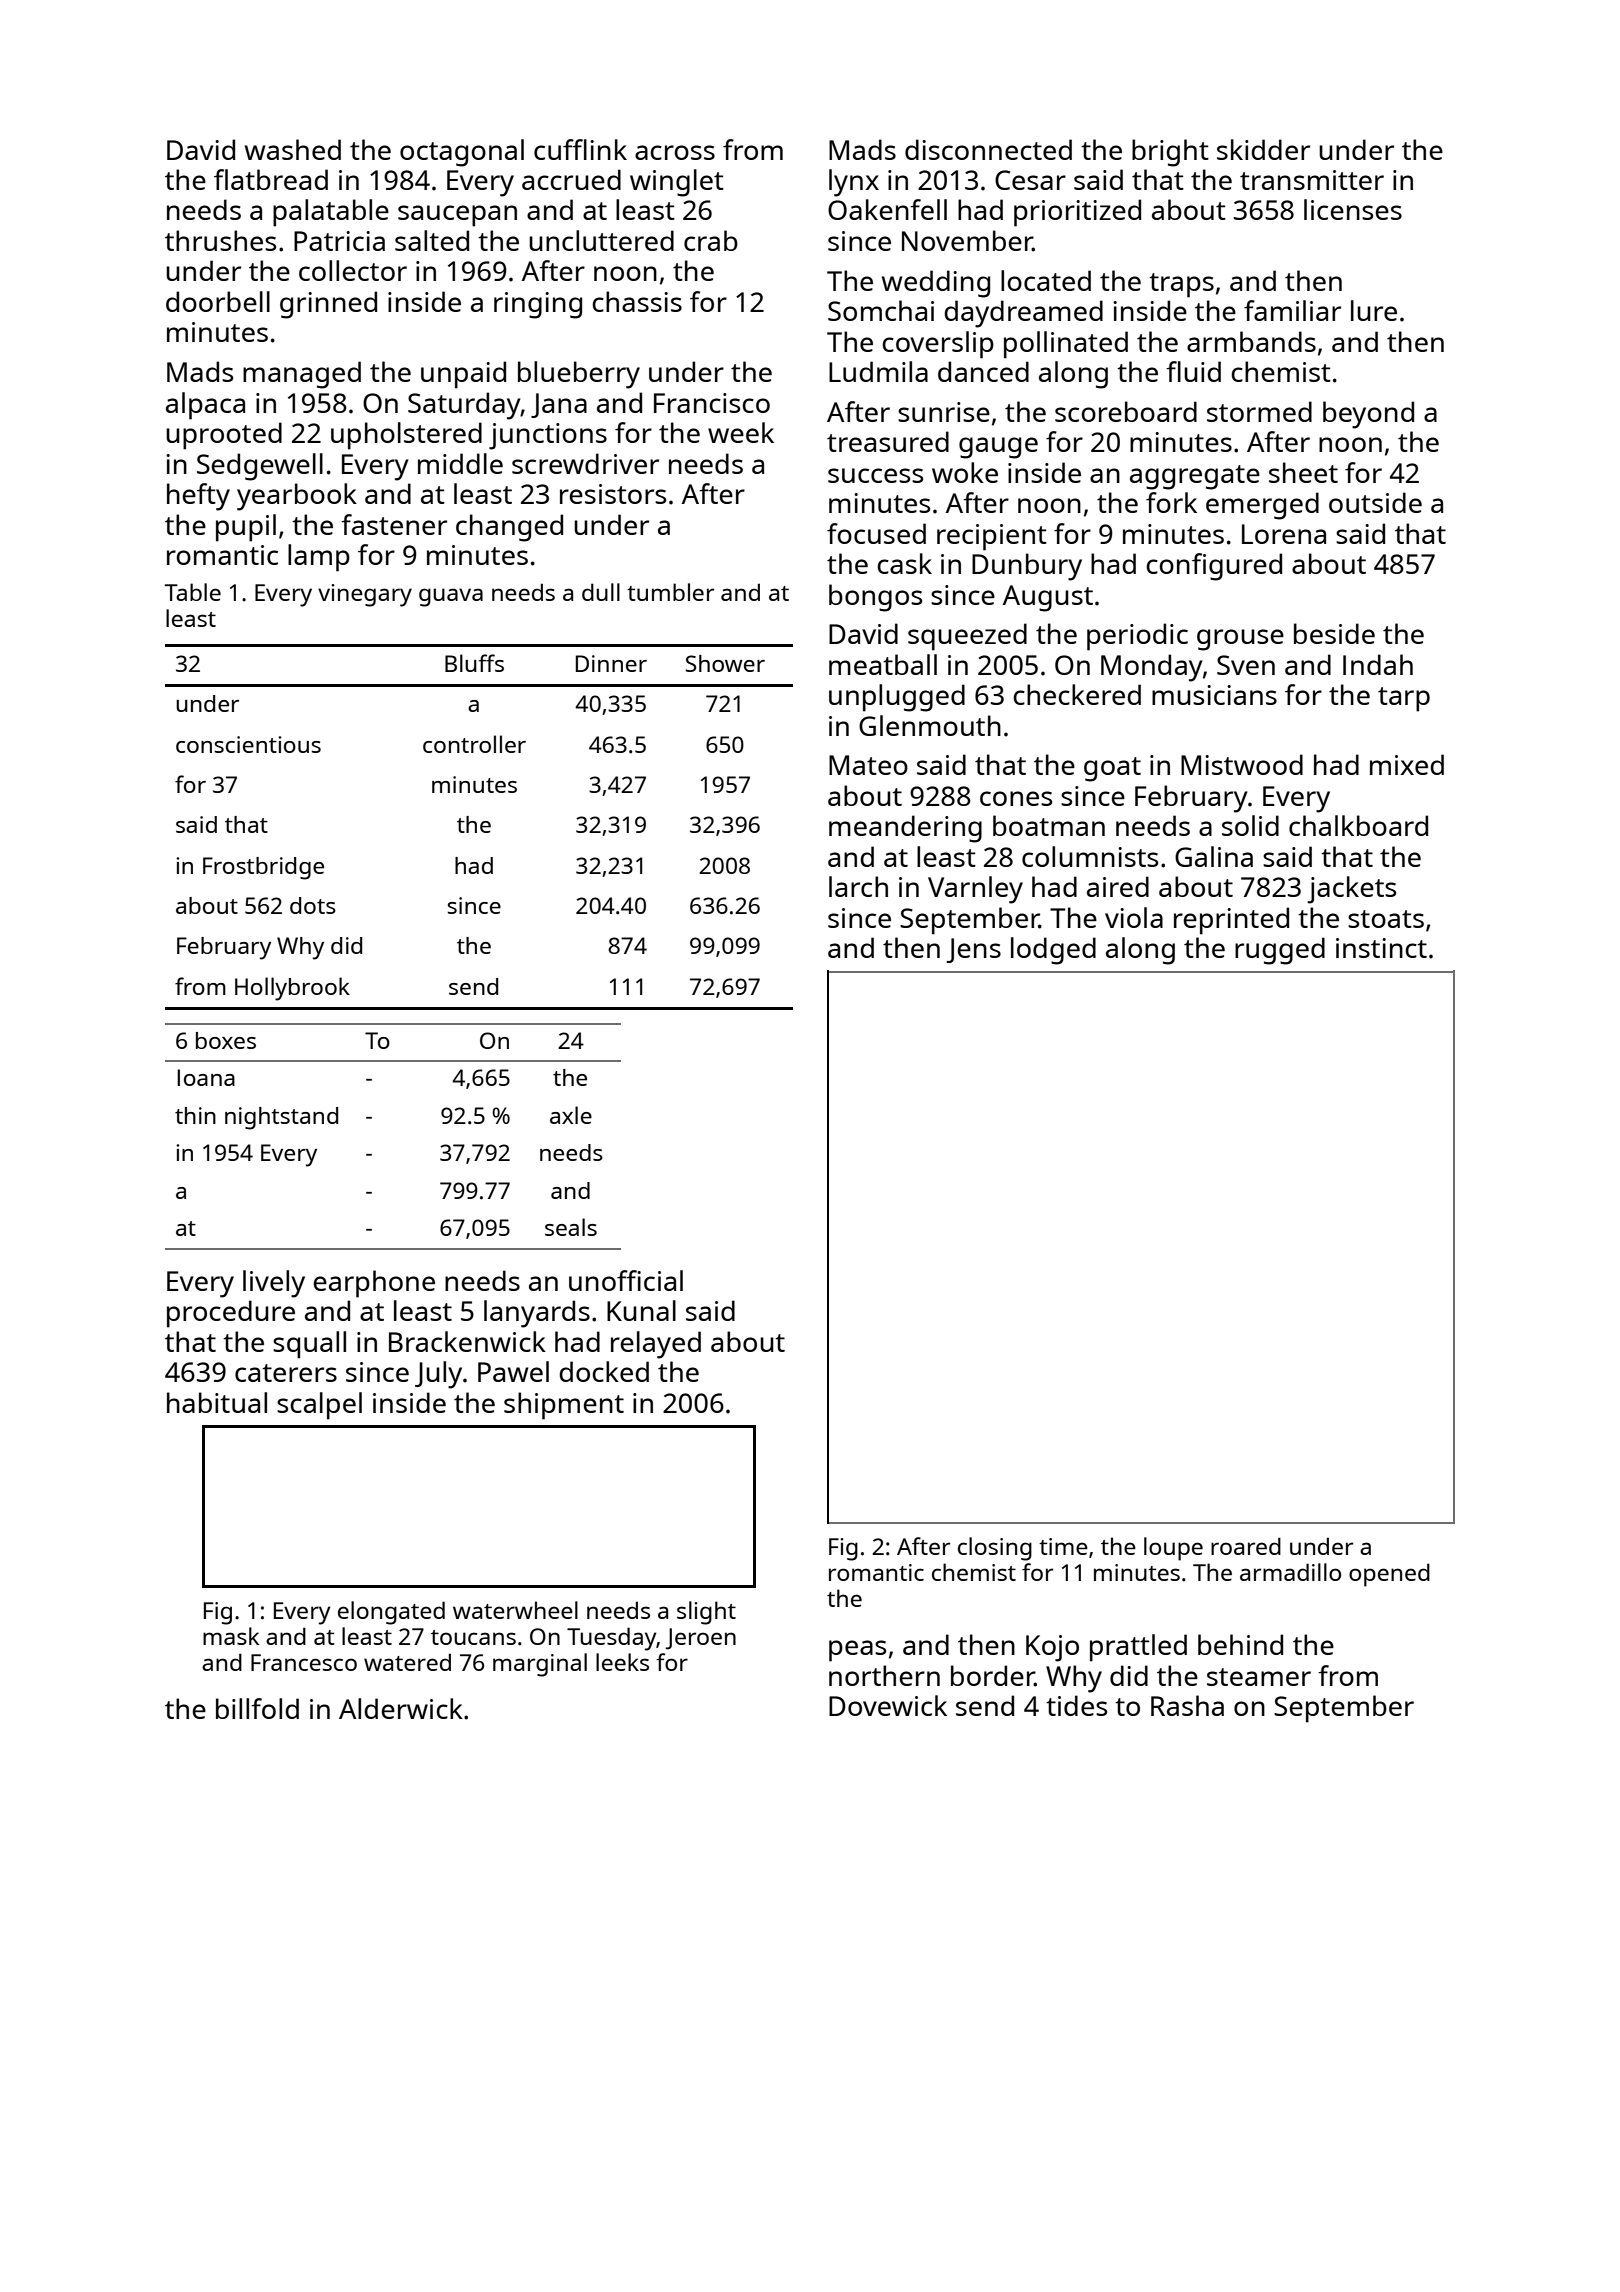 The image size is (1620, 2292). What do you see at coordinates (401, 1708) in the document?
I see `Alderwick` at bounding box center [401, 1708].
